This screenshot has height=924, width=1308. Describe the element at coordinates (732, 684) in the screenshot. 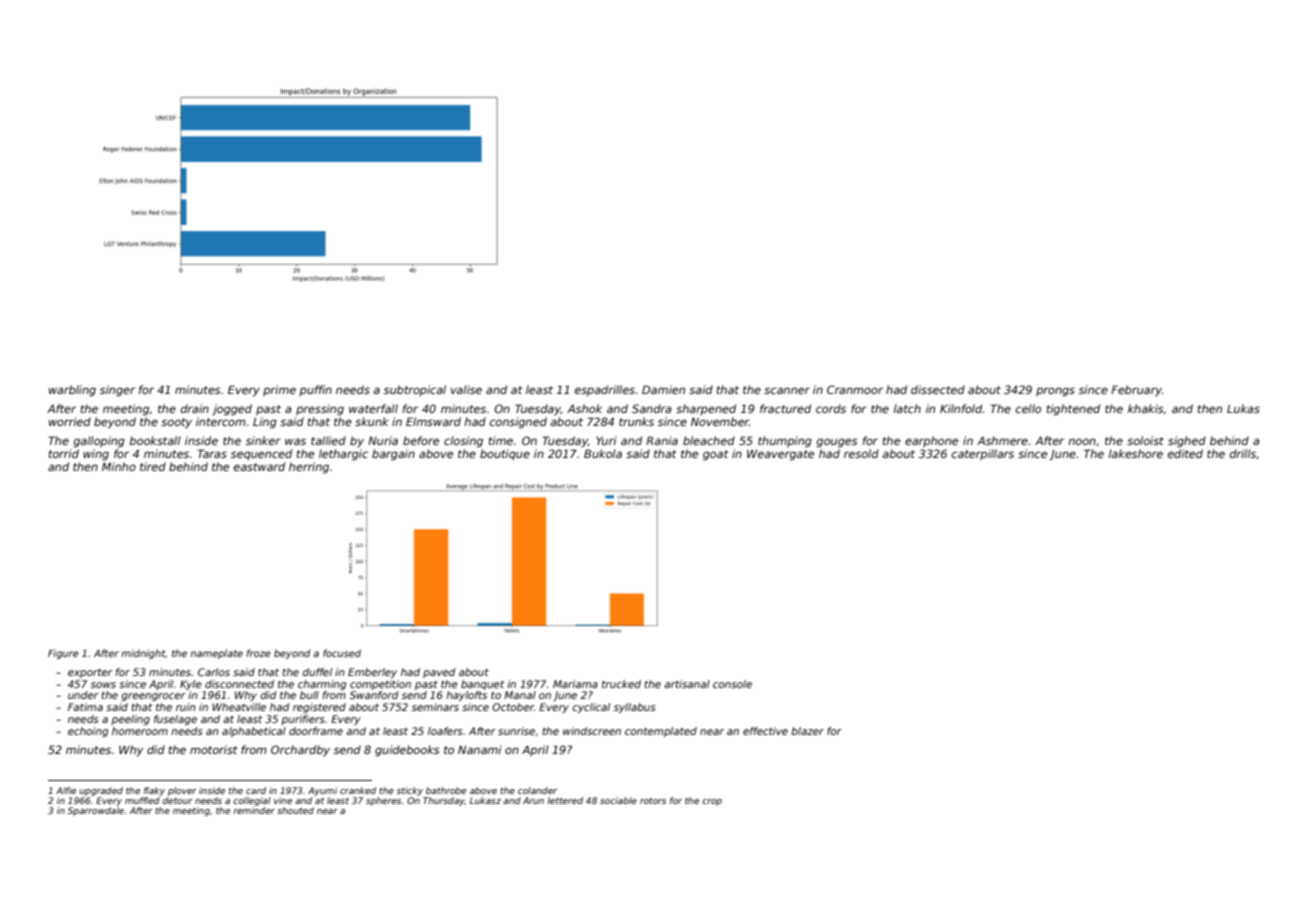

I see `console` at that location.
